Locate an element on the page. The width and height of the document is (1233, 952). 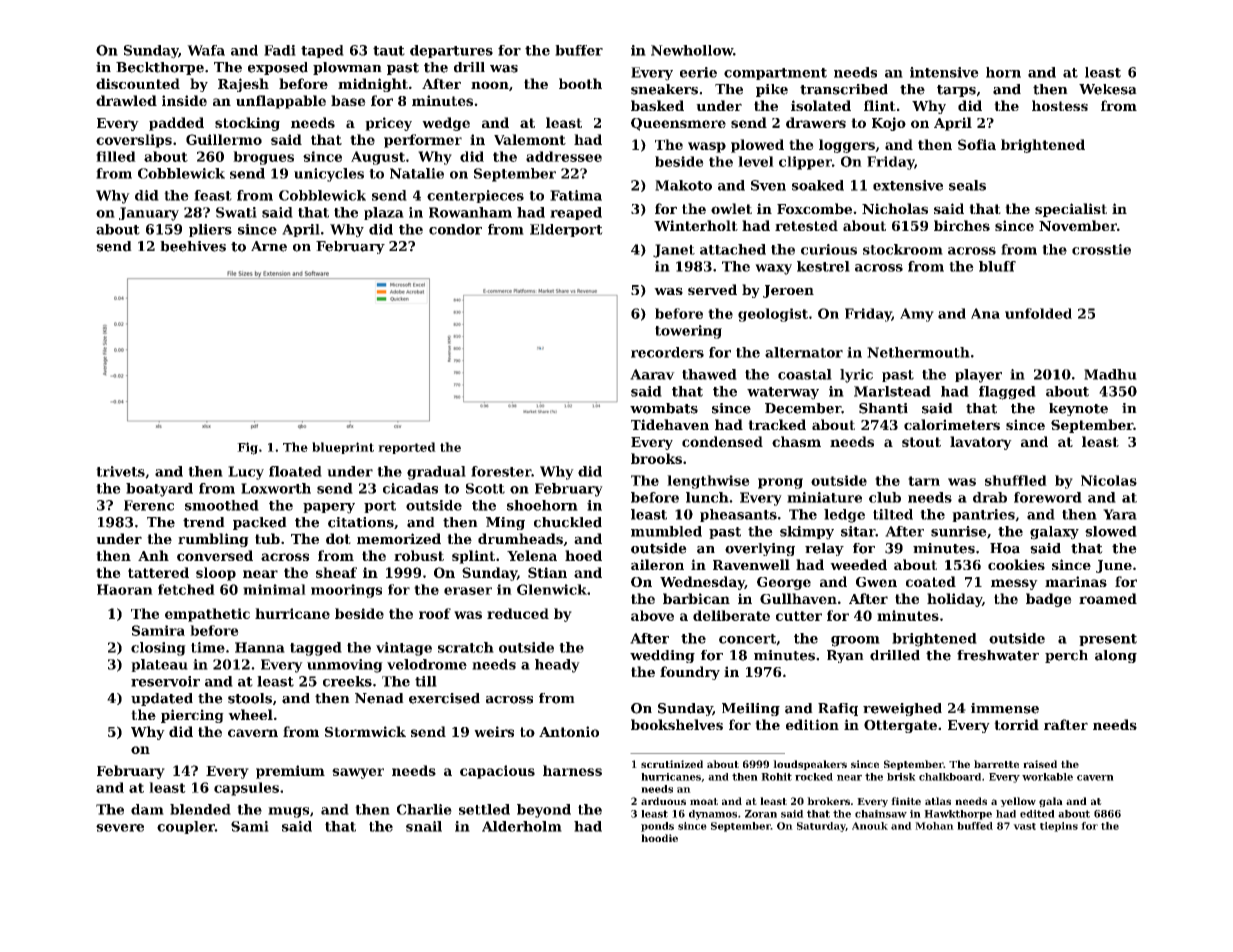
groom is located at coordinates (855, 641).
